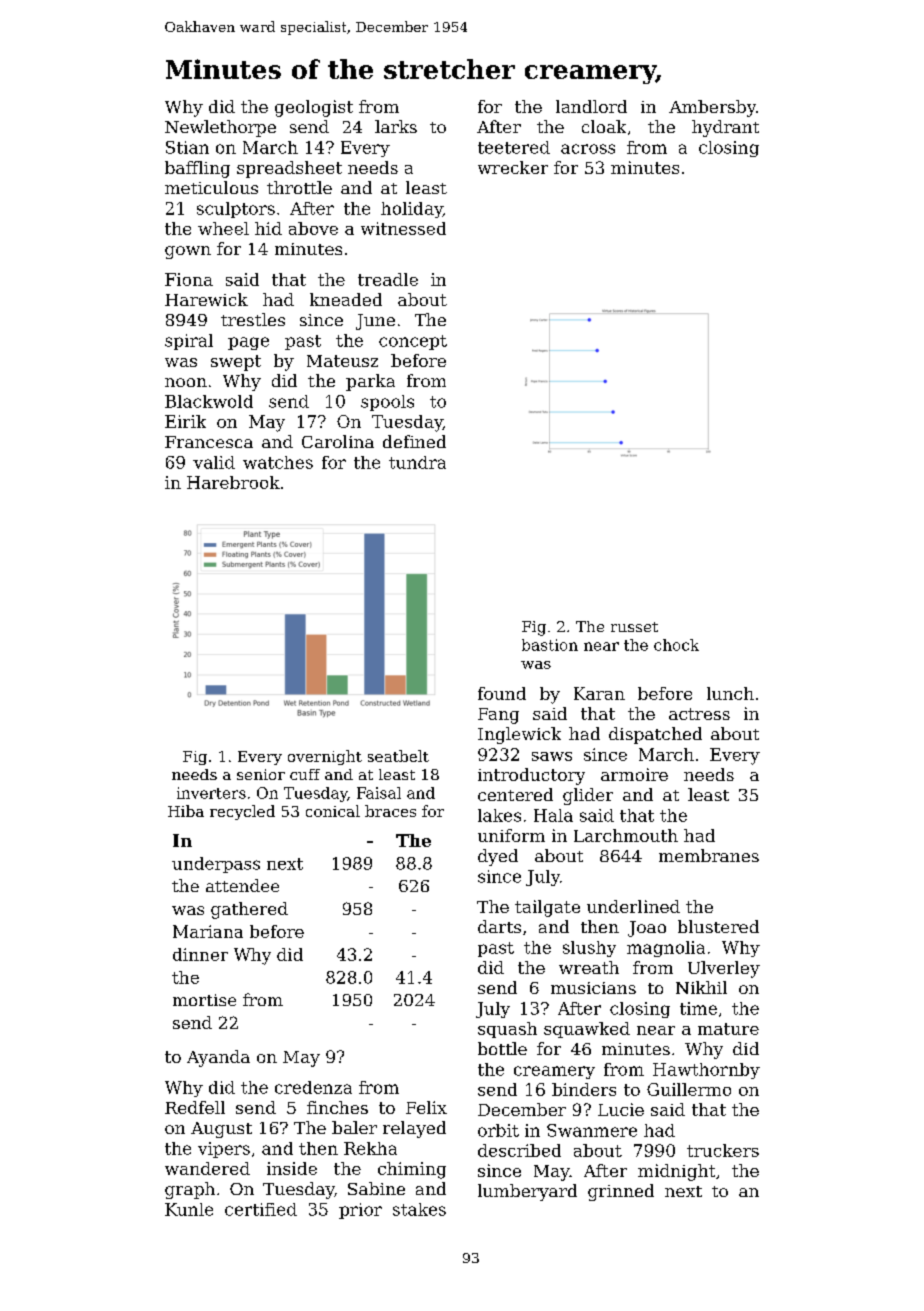 The height and width of the page is (1311, 924). What do you see at coordinates (325, 757) in the page?
I see `overnight` at bounding box center [325, 757].
